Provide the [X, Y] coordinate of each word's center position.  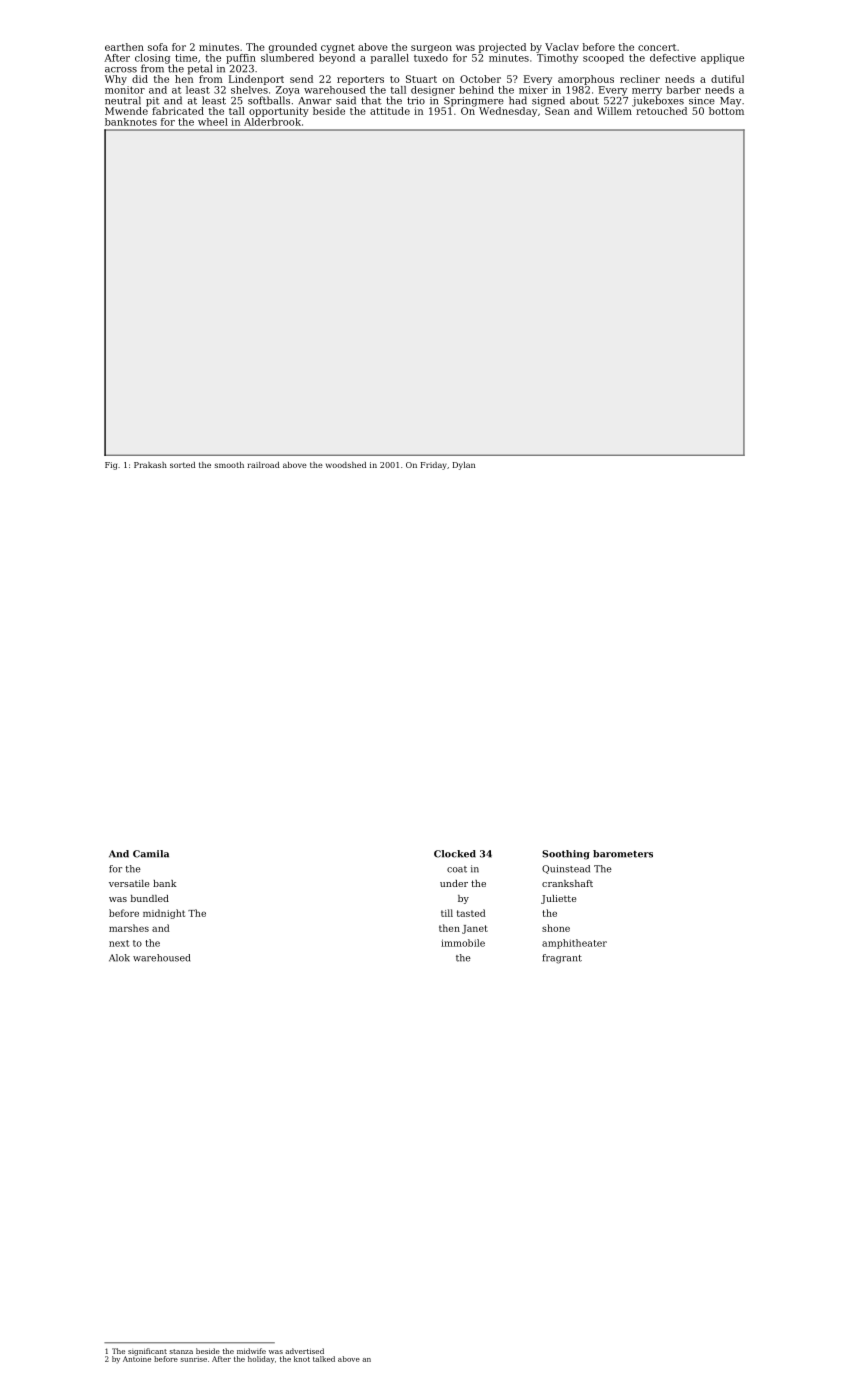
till [447, 913]
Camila [151, 854]
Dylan [464, 466]
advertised [304, 1351]
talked [324, 1359]
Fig [111, 466]
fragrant [562, 959]
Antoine [137, 1359]
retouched [661, 111]
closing [152, 59]
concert [657, 47]
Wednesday [508, 112]
